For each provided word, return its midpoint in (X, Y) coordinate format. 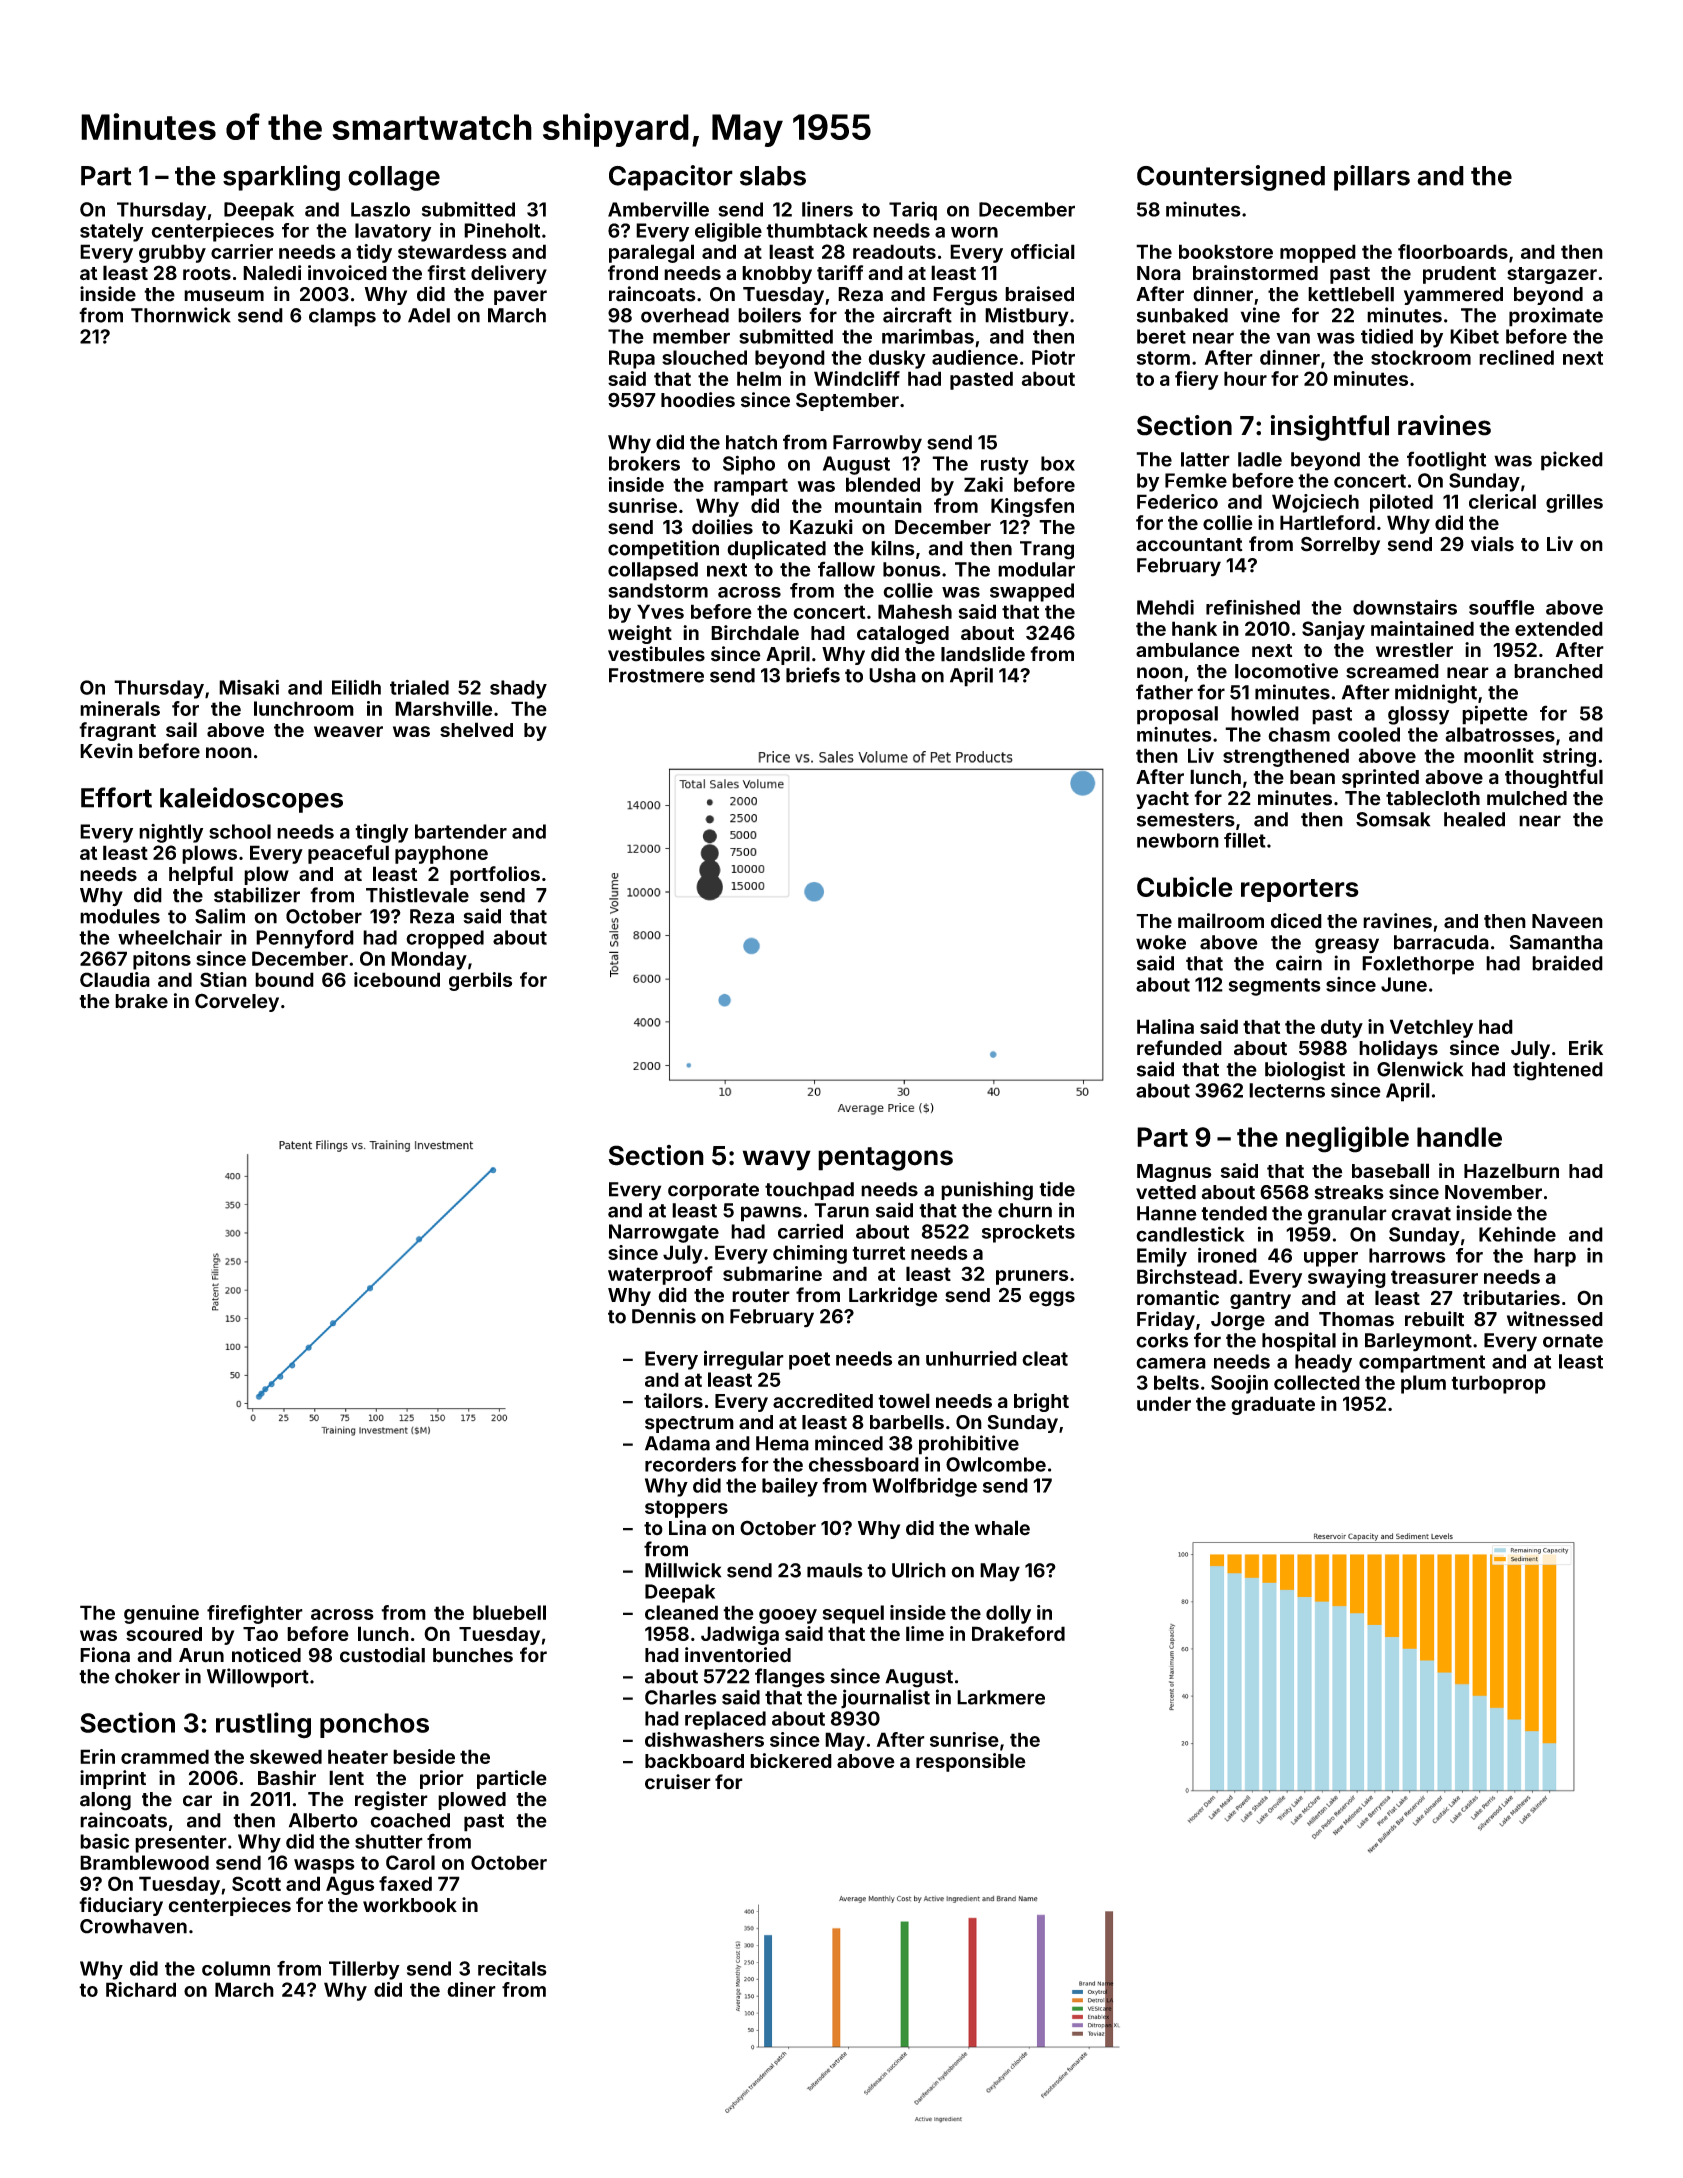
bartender (461, 831)
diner (471, 1989)
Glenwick (1420, 1069)
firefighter (255, 1614)
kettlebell (1351, 294)
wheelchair (170, 937)
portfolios (495, 875)
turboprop (1498, 1384)
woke (1161, 942)
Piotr (1053, 357)
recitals (512, 1968)
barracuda (1441, 942)
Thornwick (181, 315)
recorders (690, 1464)
